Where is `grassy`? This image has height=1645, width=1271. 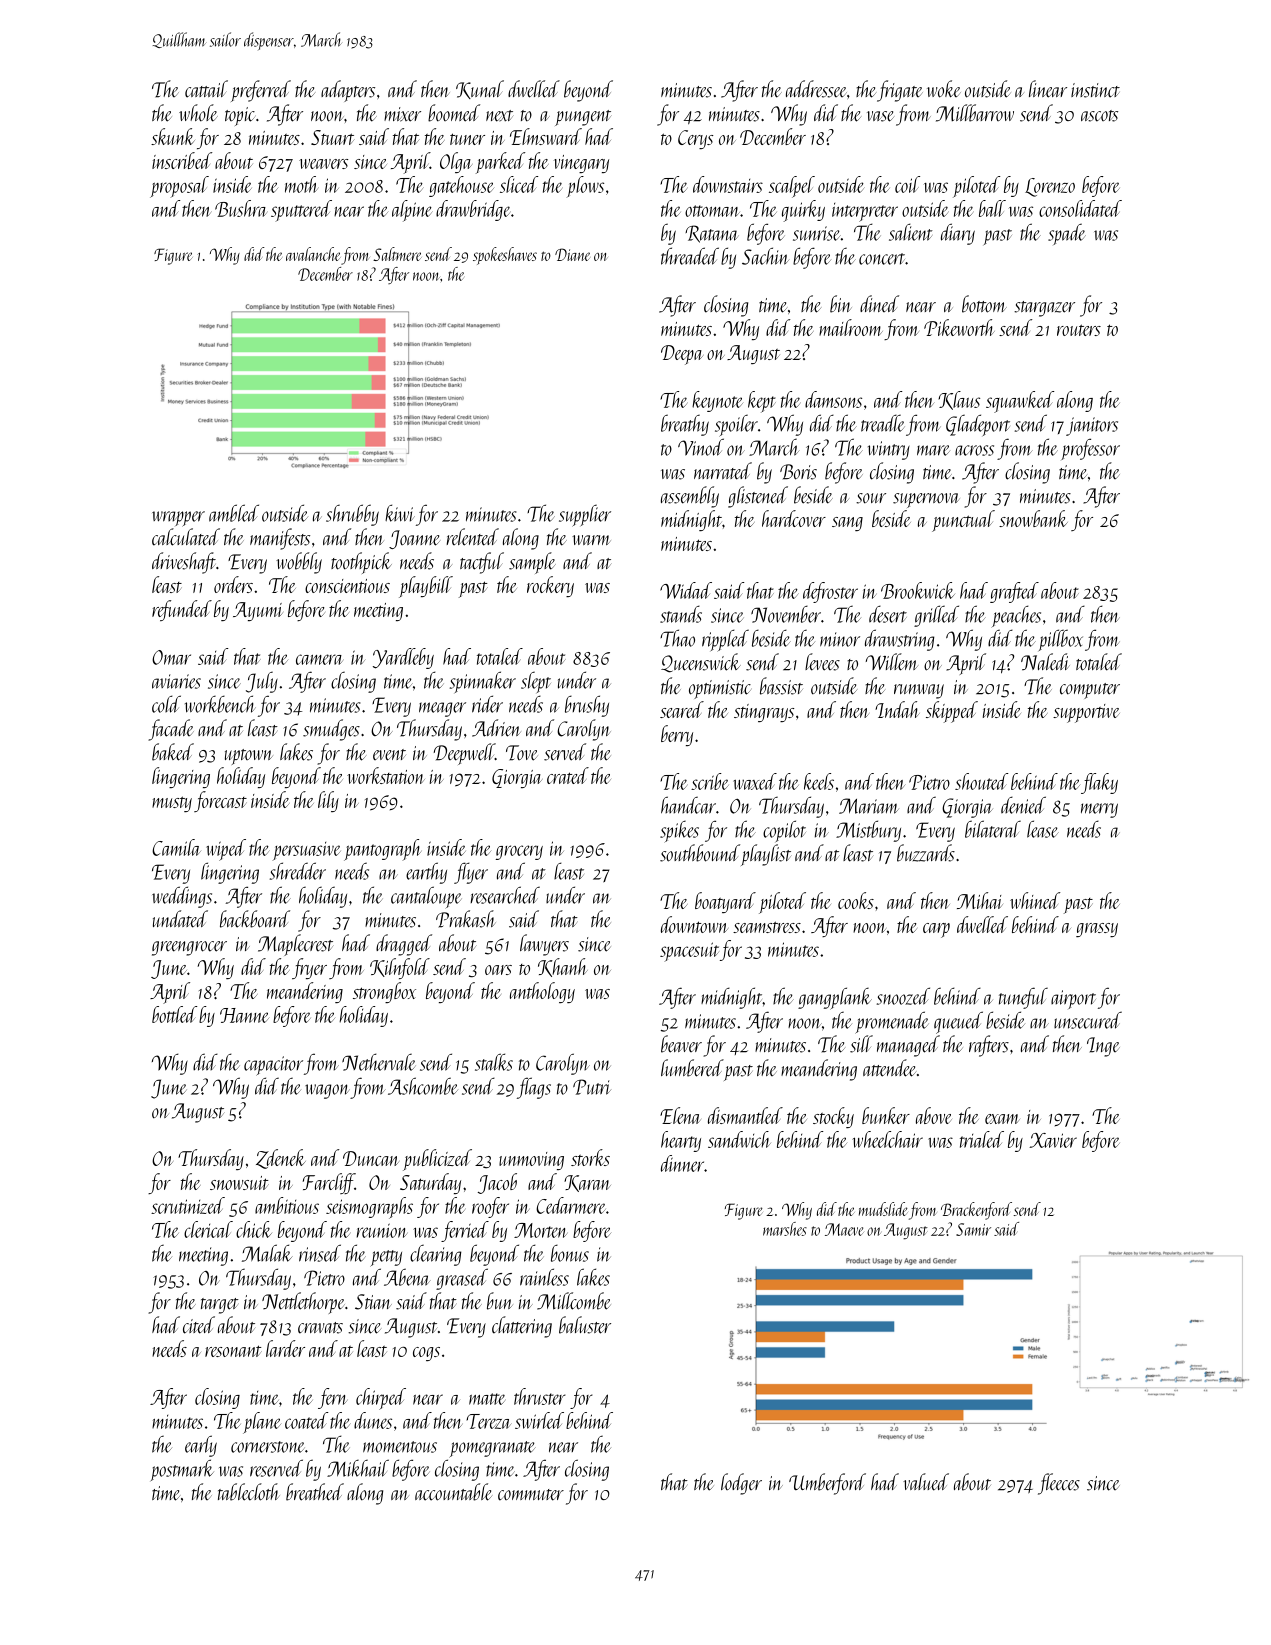 grassy is located at coordinates (1097, 930).
